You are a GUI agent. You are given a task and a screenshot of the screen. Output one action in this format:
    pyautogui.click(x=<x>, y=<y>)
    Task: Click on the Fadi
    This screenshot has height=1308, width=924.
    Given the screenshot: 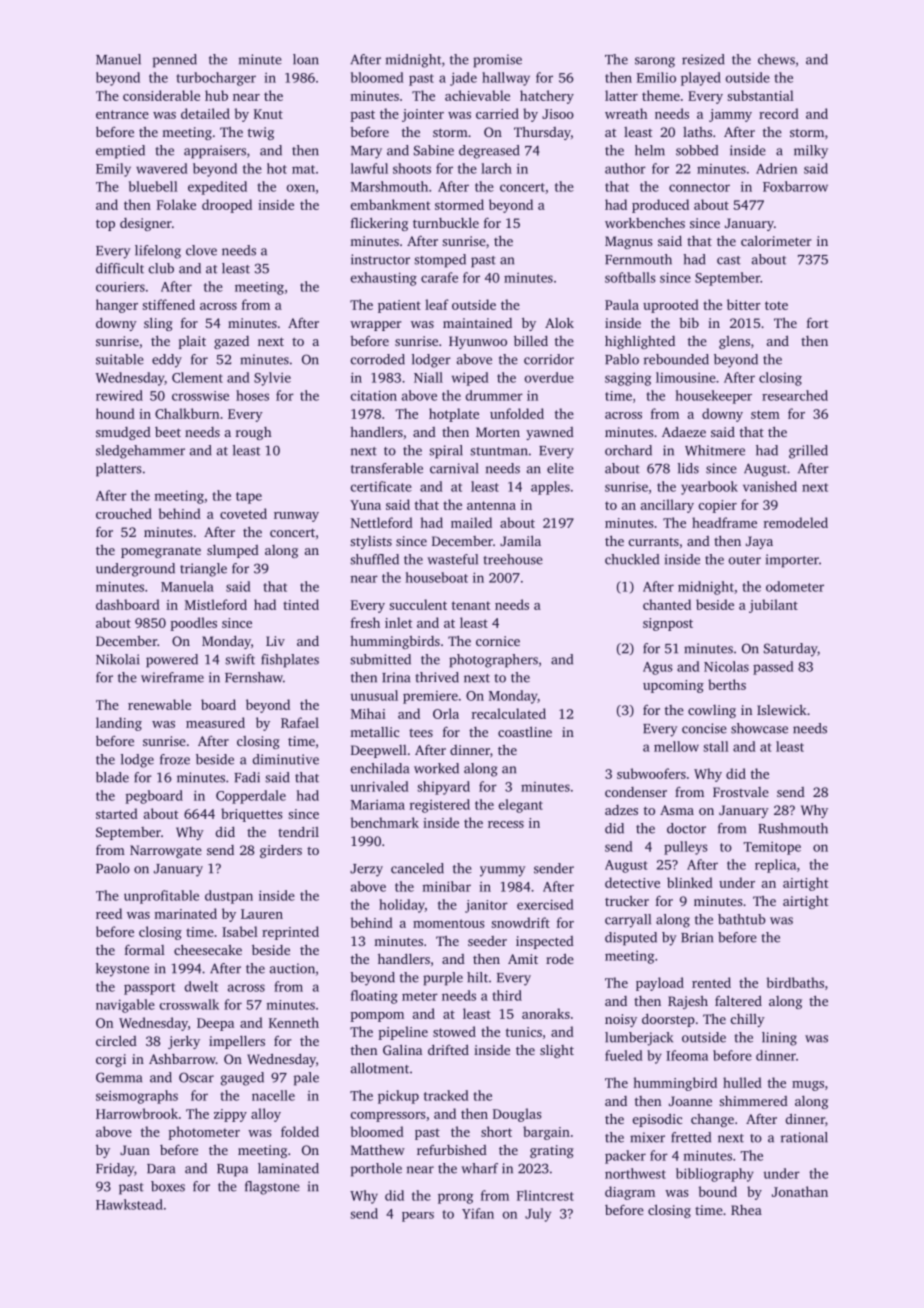 What is the action you would take?
    pyautogui.click(x=247, y=777)
